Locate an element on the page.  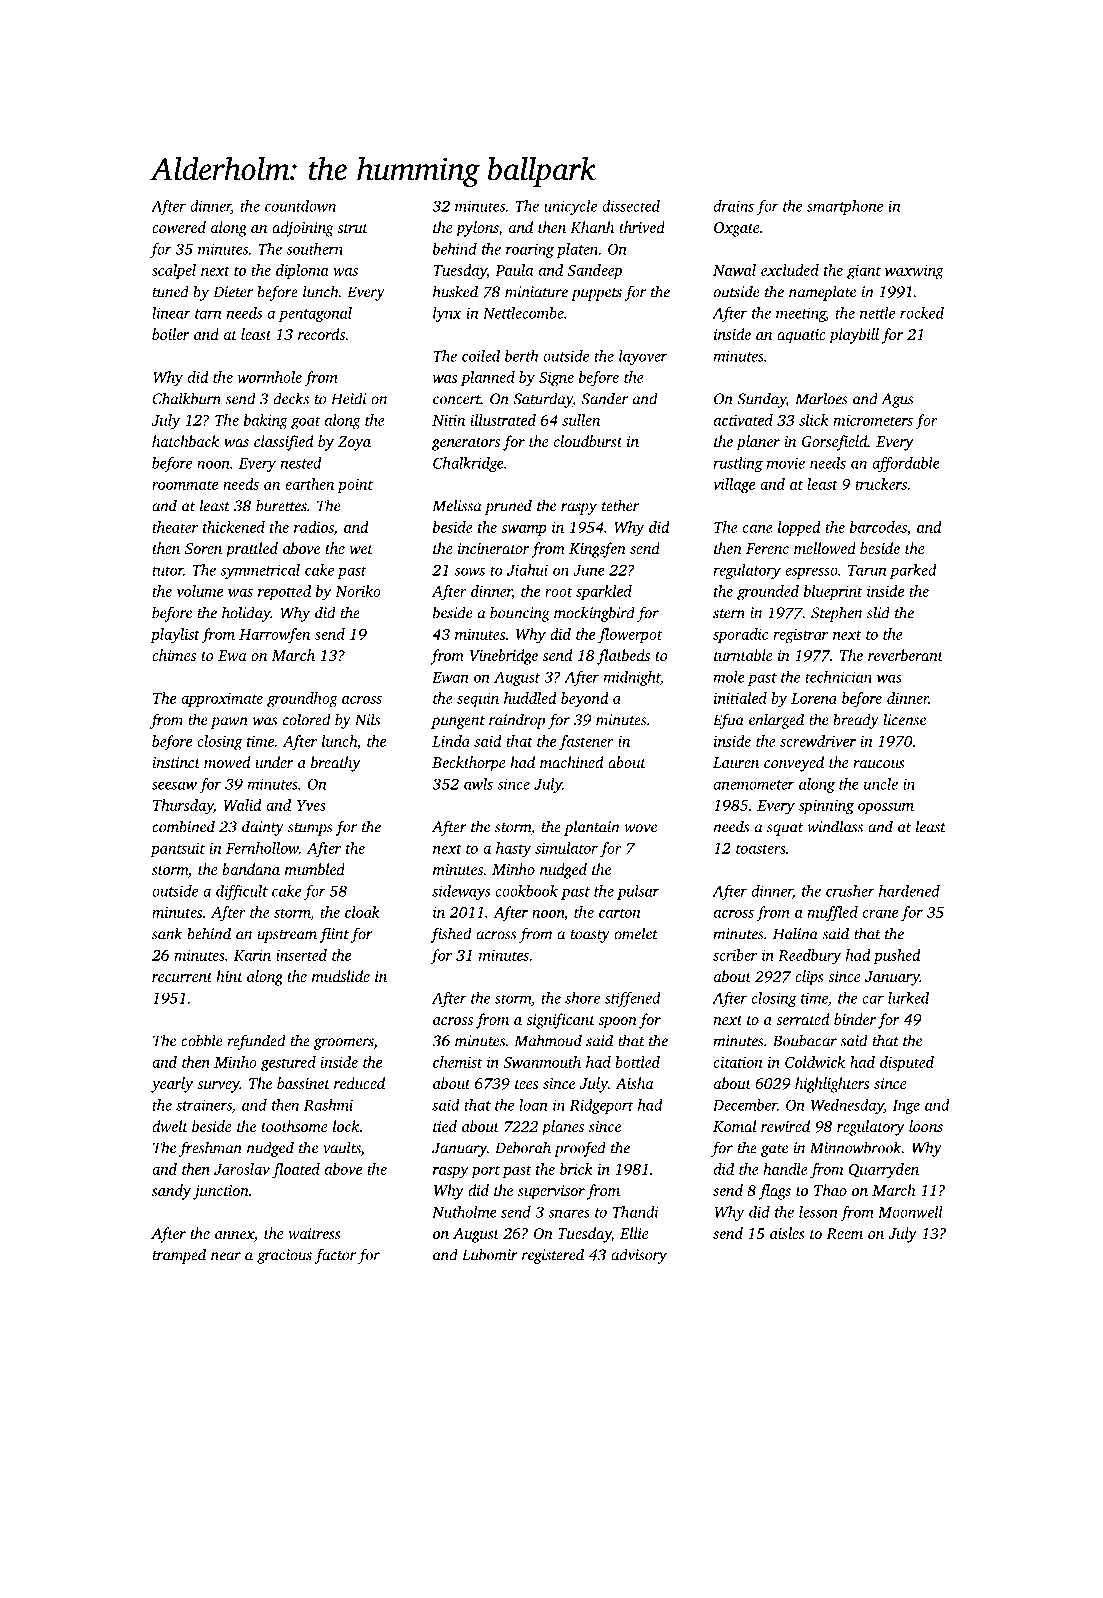
shore is located at coordinates (582, 998).
